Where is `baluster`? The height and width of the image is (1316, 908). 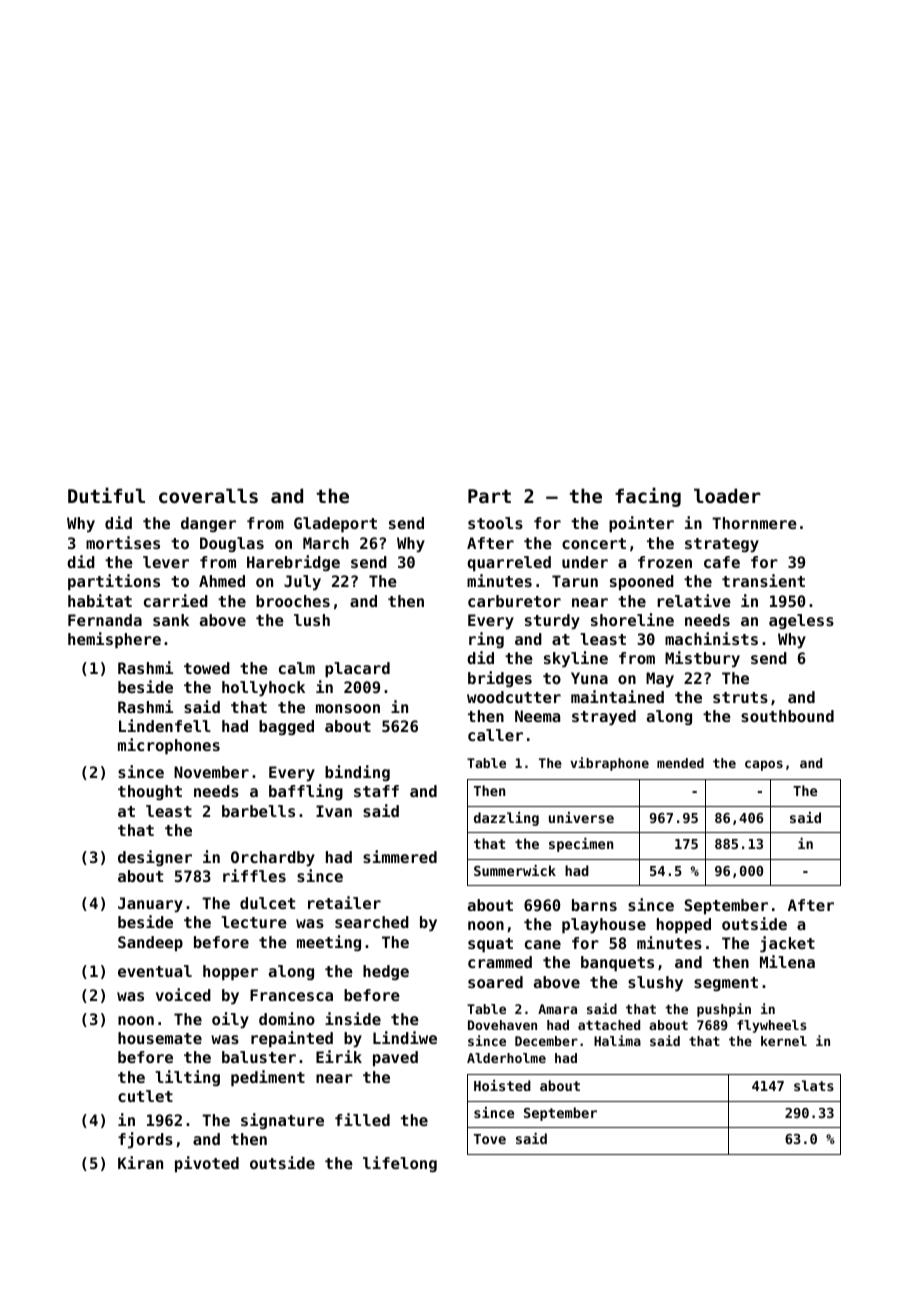
baluster is located at coordinates (259, 1057).
